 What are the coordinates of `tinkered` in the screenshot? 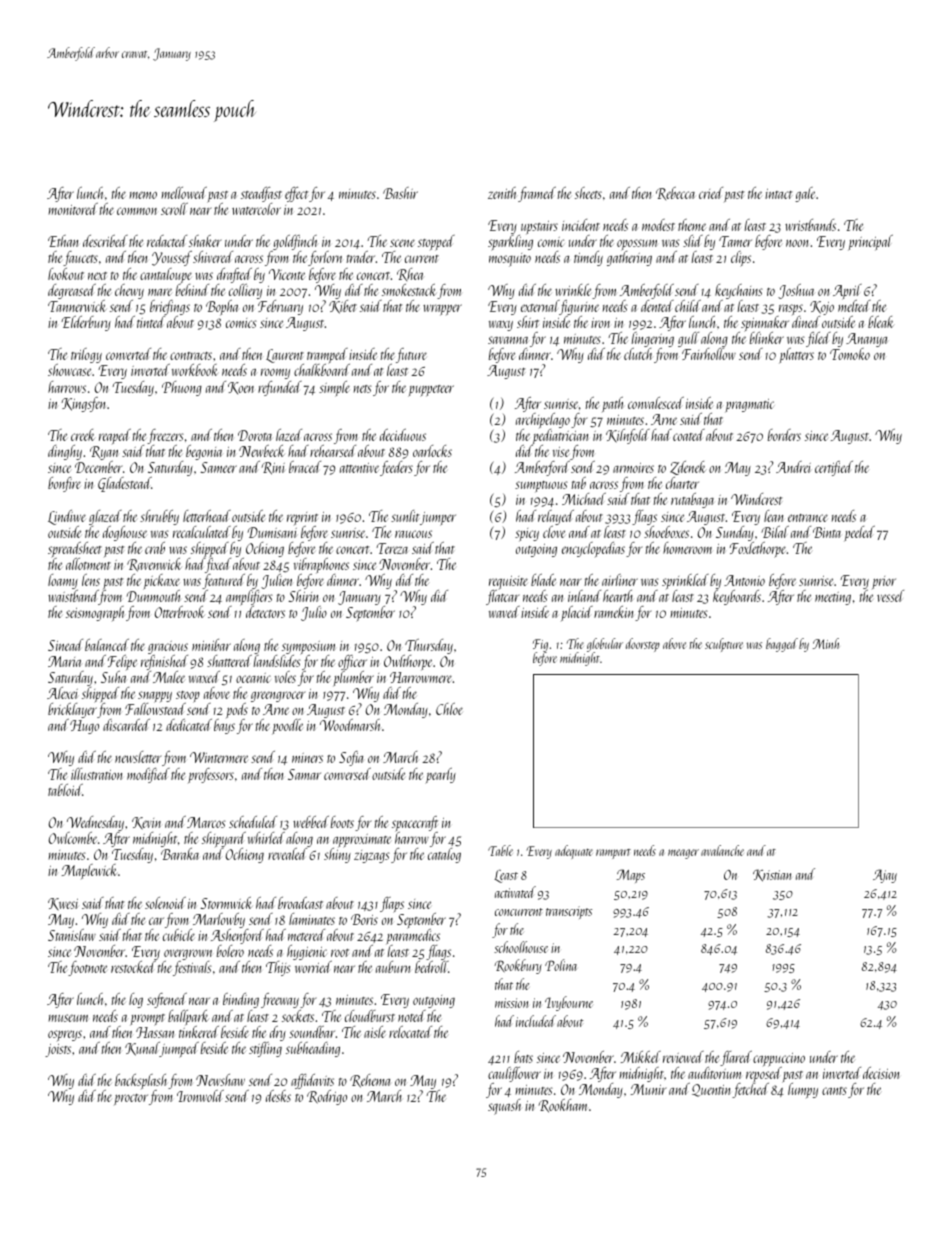 It's located at (199, 1032).
